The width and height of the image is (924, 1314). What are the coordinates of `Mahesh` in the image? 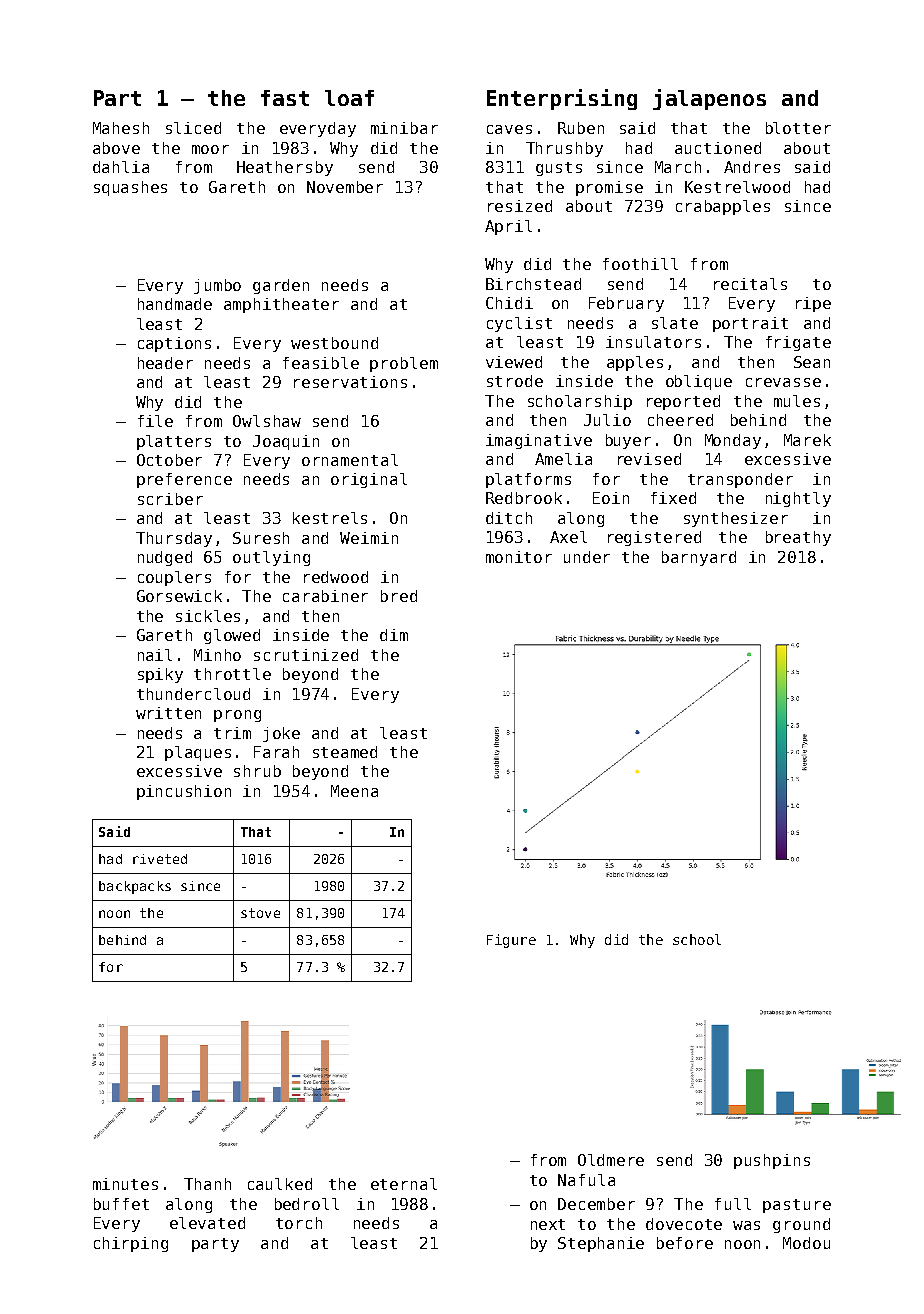 It's located at (121, 128).
